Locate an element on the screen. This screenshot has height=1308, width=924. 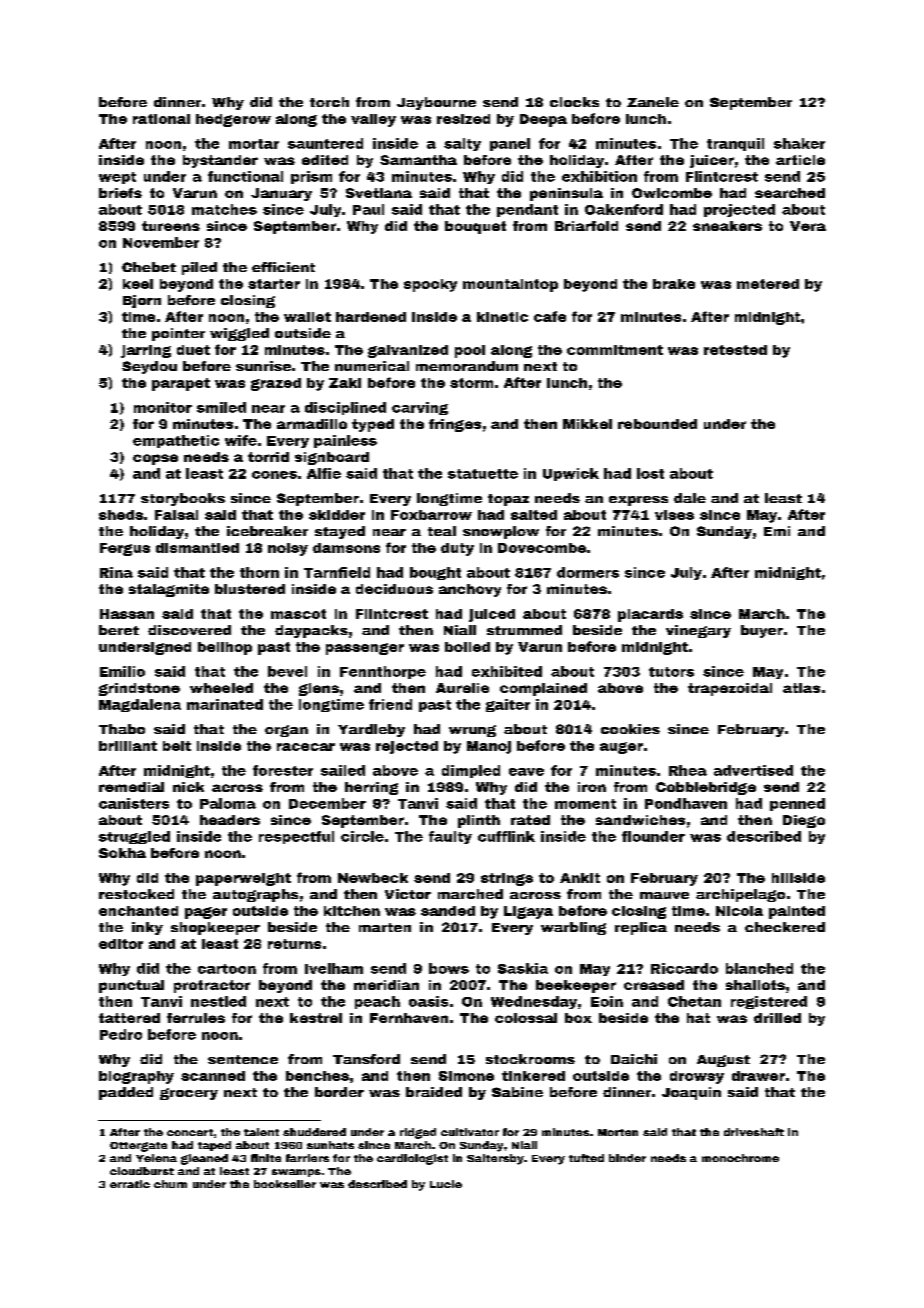
storm is located at coordinates (471, 383).
